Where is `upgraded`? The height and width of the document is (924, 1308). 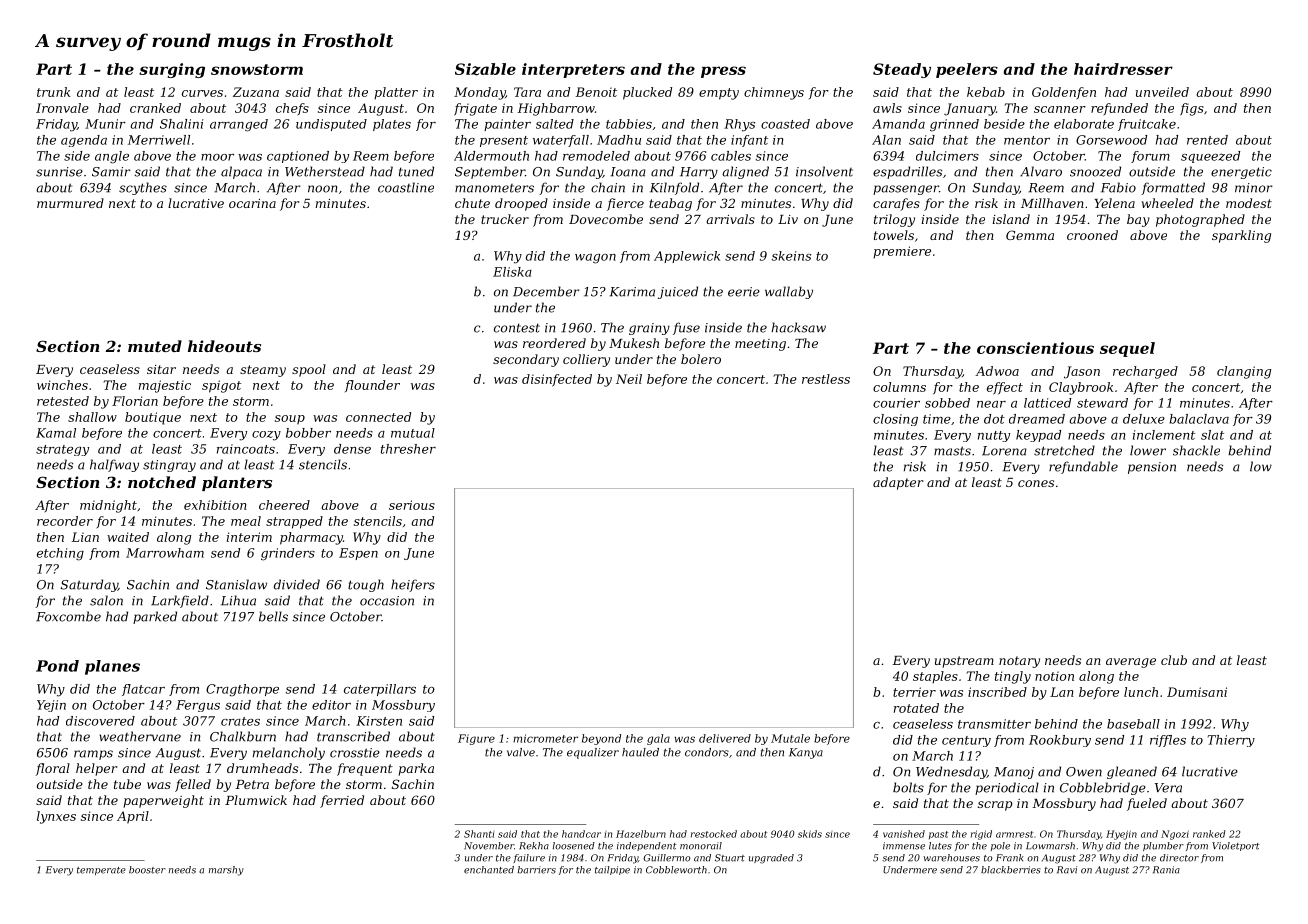
upgraded is located at coordinates (771, 859).
